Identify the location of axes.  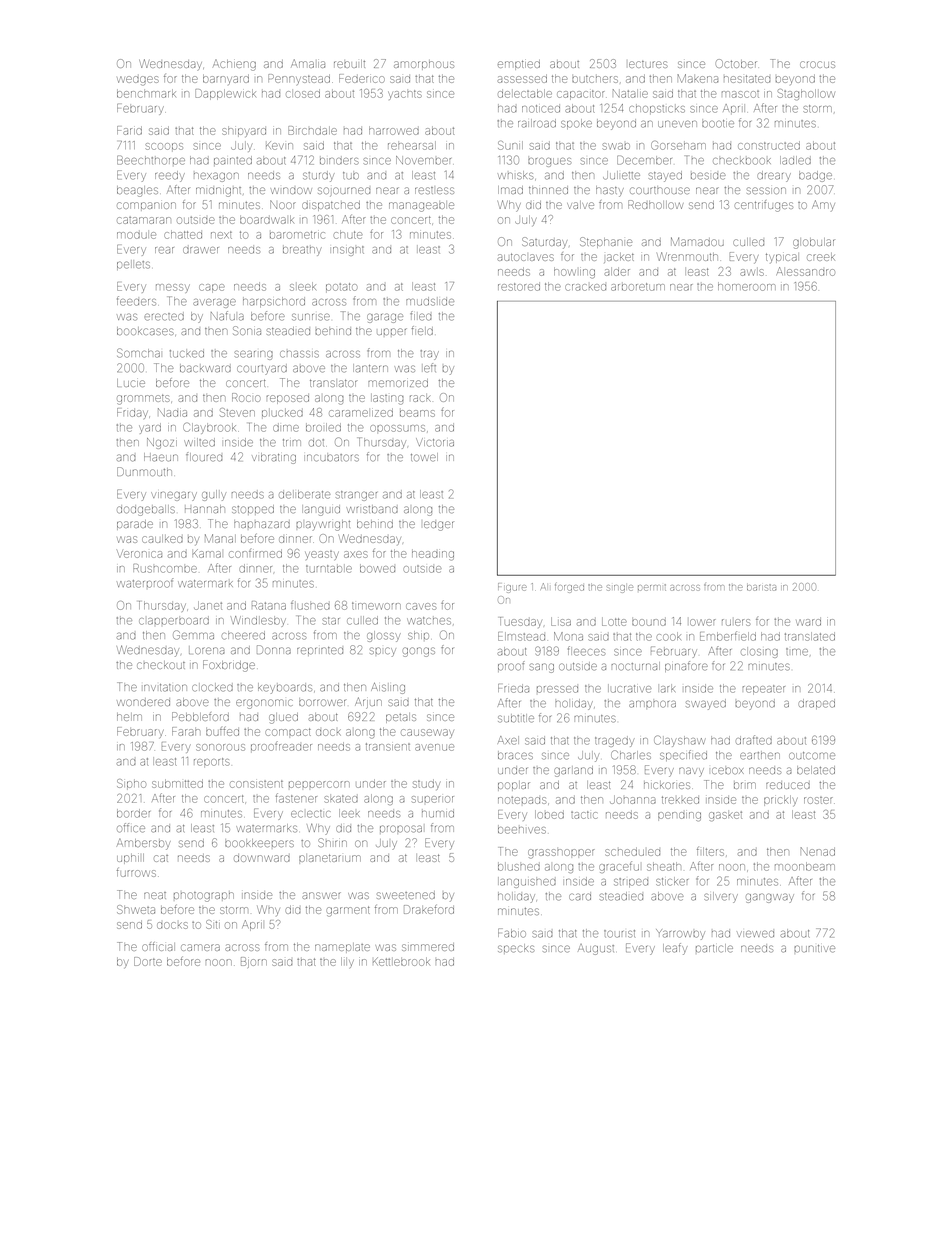
(356, 554).
